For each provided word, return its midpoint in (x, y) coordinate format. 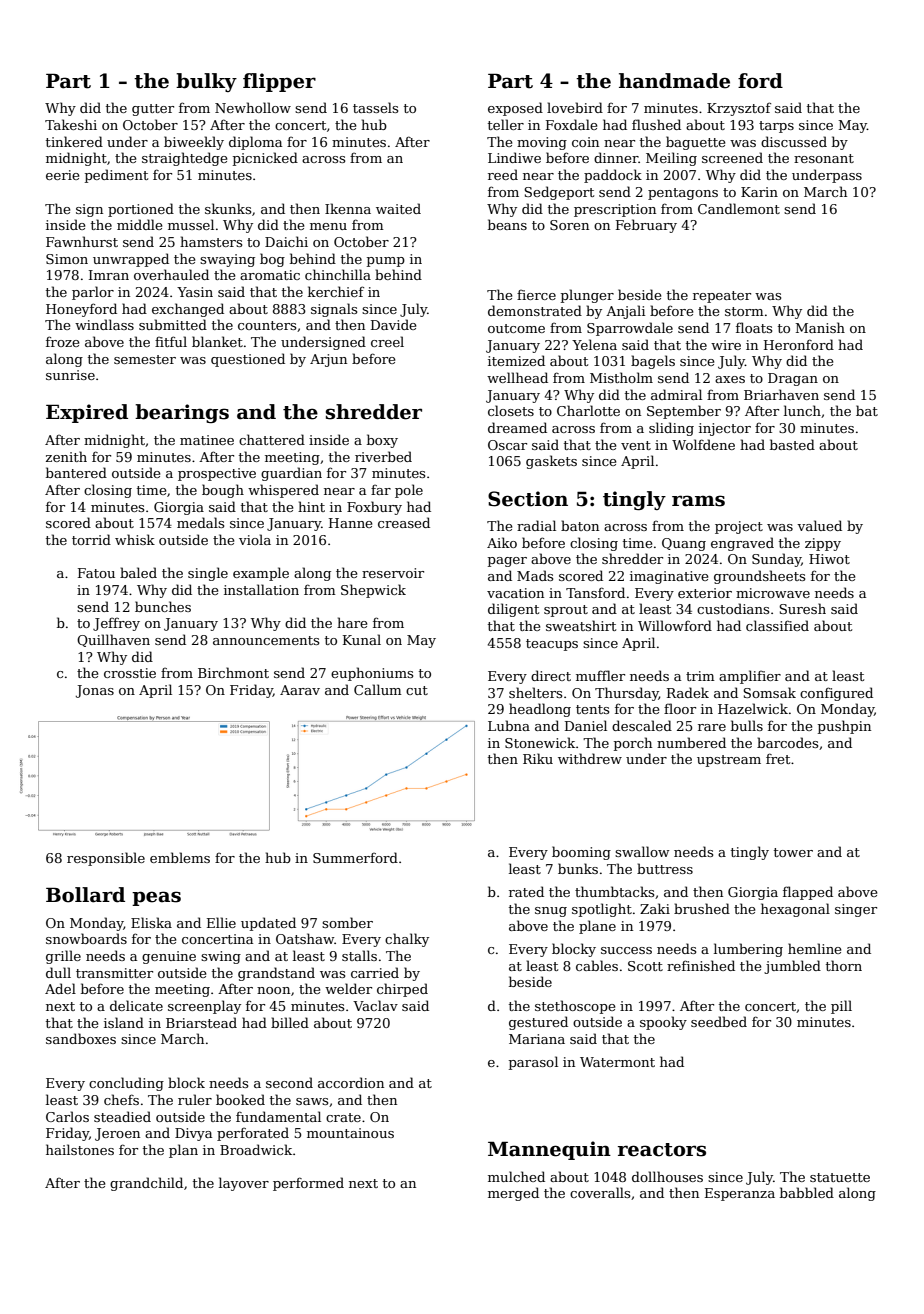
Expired (87, 413)
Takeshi (71, 124)
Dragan (793, 379)
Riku (538, 758)
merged (513, 1194)
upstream (729, 761)
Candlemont (739, 208)
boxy (382, 441)
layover (244, 1184)
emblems (180, 857)
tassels (375, 107)
